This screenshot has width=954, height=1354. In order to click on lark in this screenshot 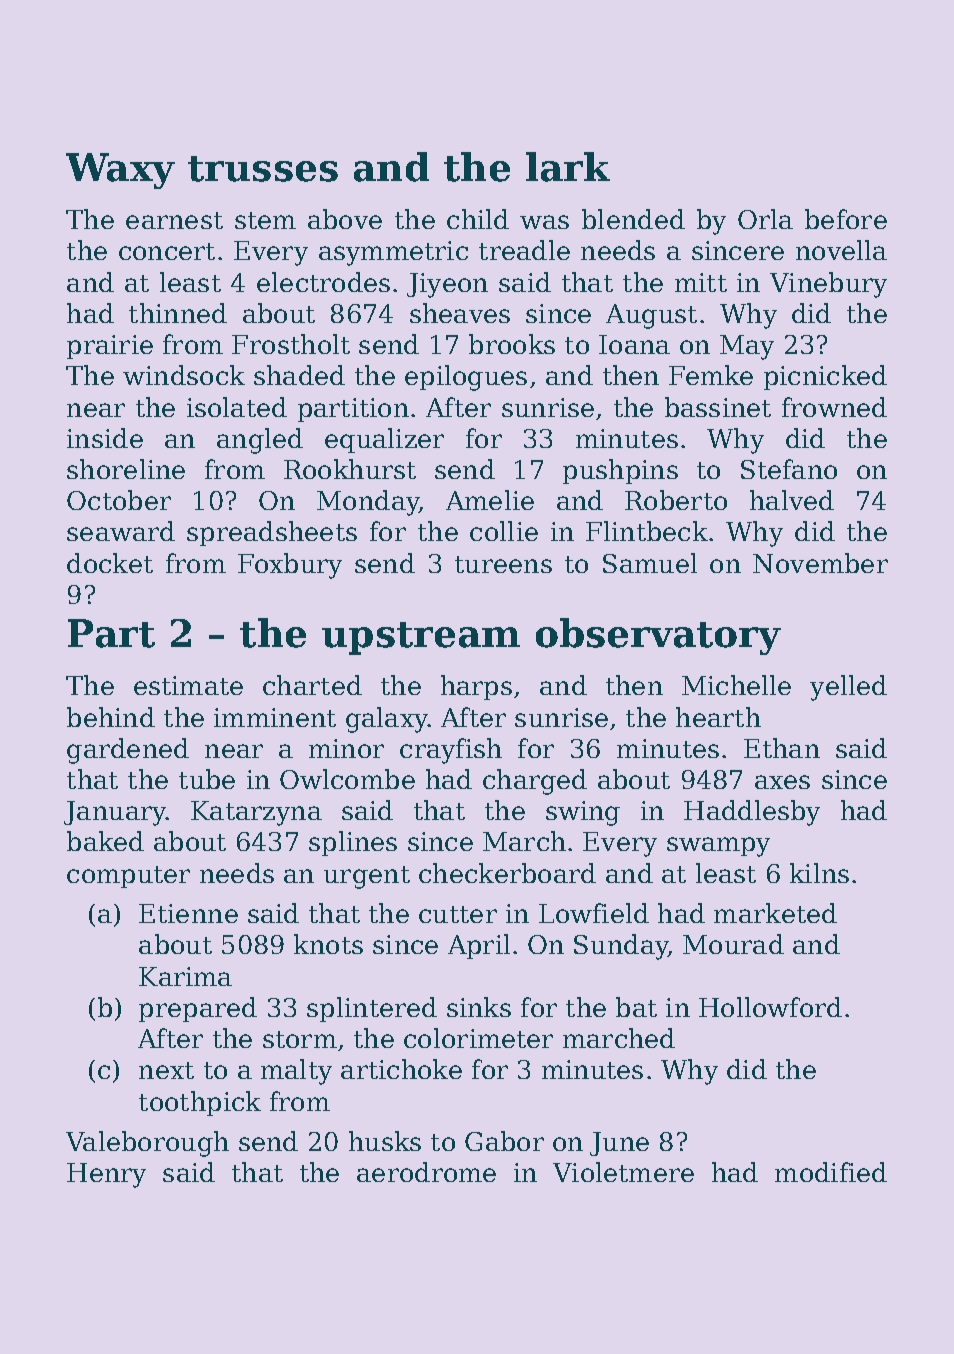, I will do `click(568, 167)`.
